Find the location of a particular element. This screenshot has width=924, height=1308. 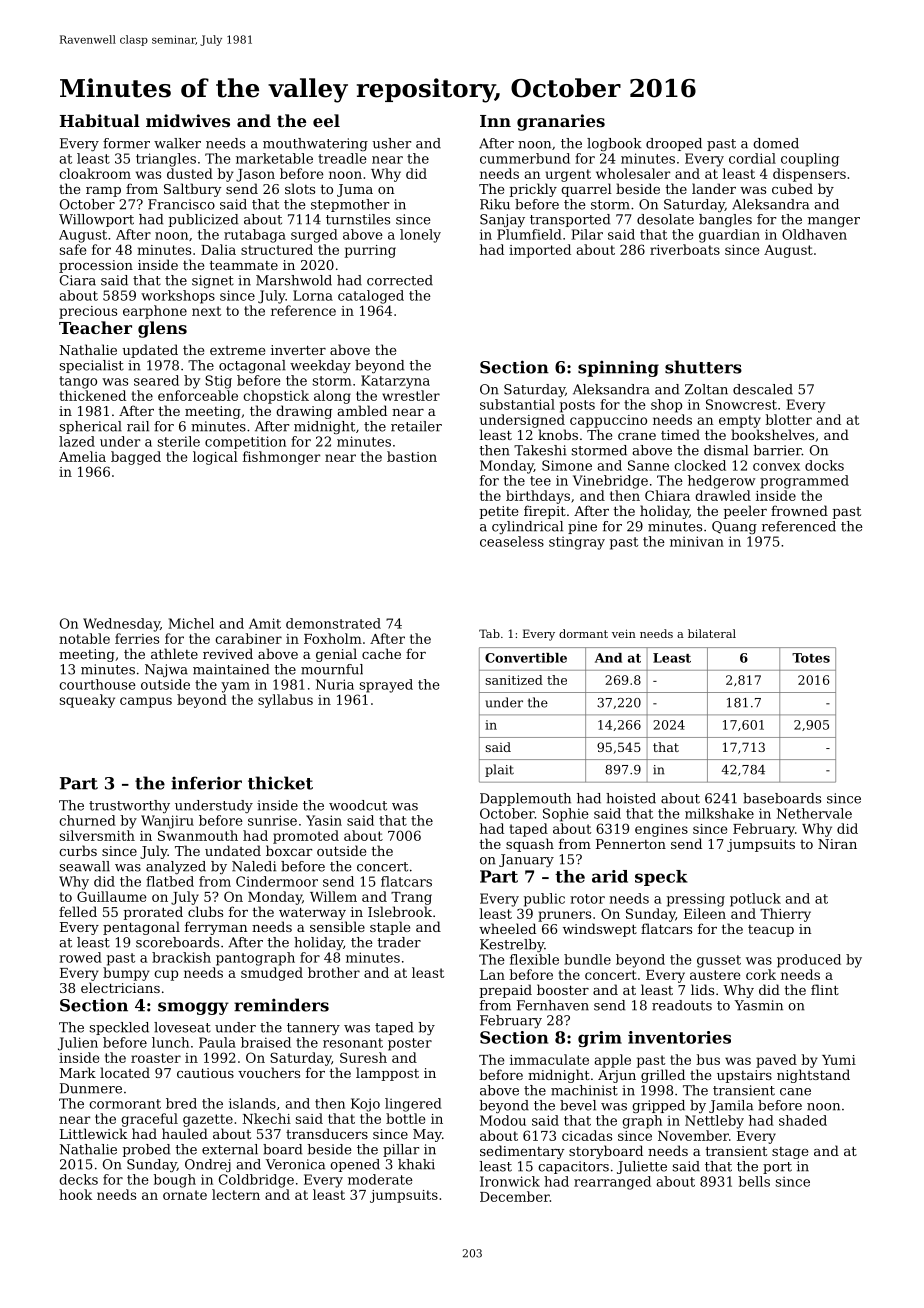

sprayed is located at coordinates (386, 686).
